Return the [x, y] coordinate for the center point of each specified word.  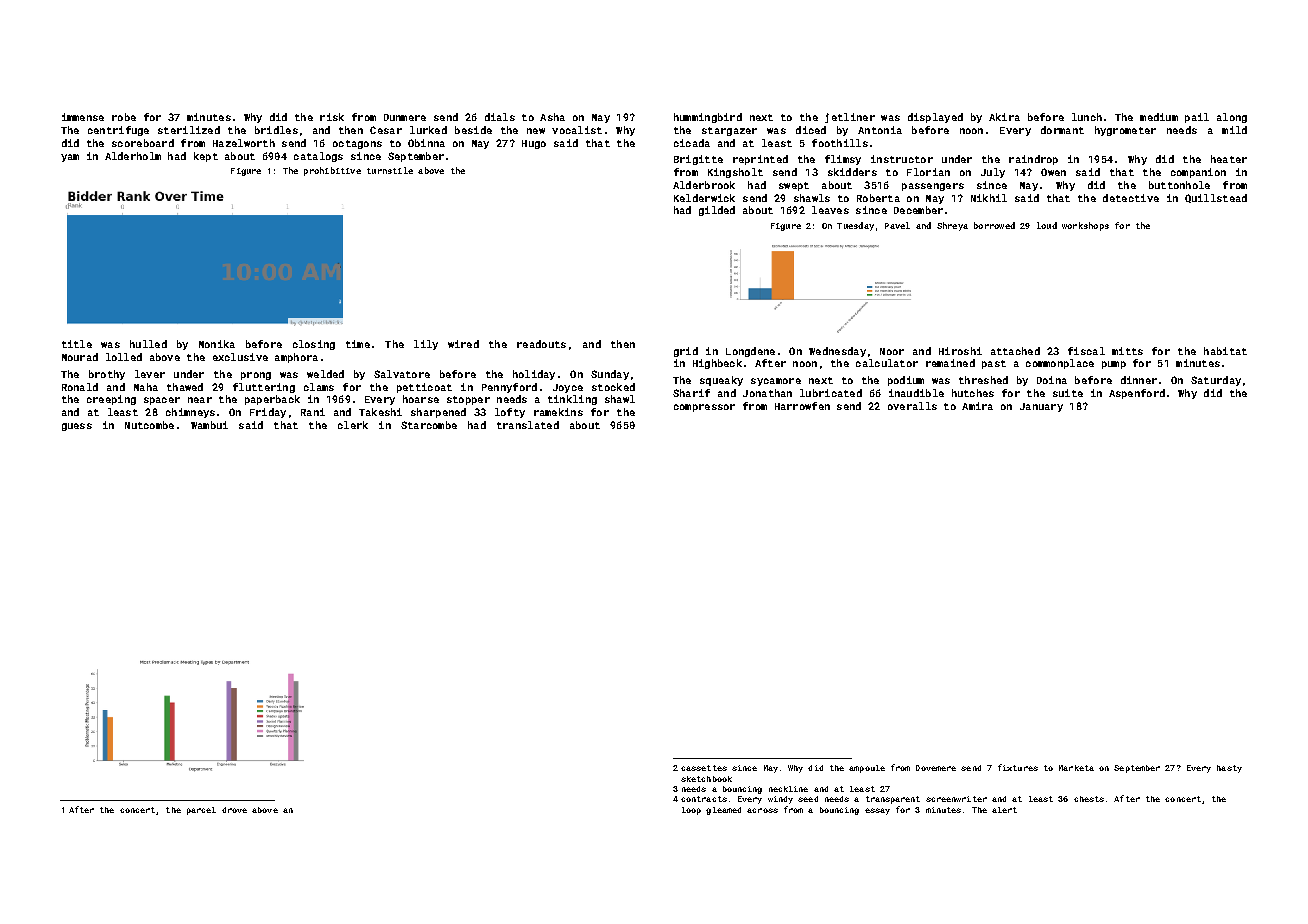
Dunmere [405, 117]
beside [473, 130]
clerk [353, 425]
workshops [1085, 226]
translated [528, 425]
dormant [1062, 130]
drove [234, 810]
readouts [541, 344]
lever [150, 374]
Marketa [1076, 768]
